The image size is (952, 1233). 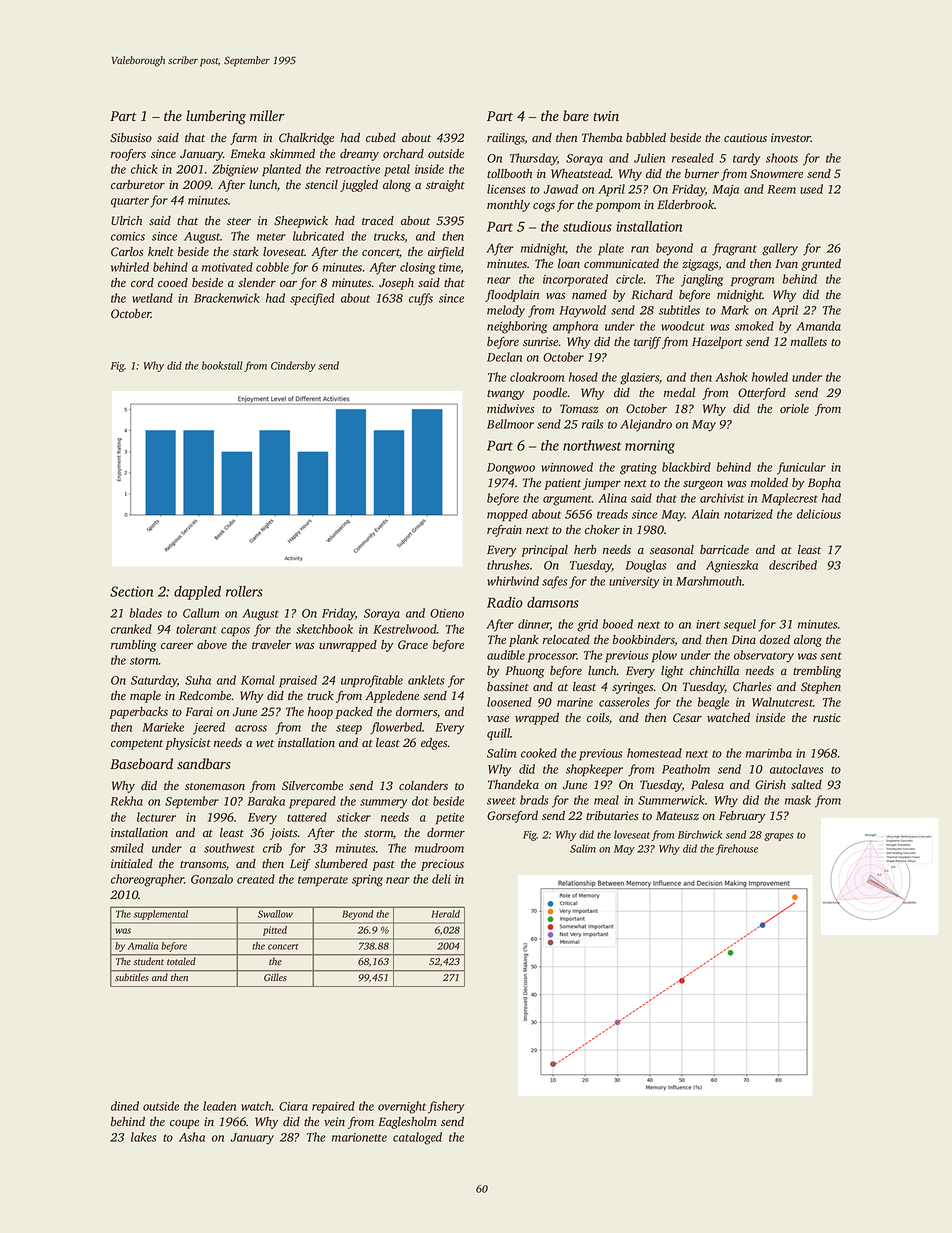 What do you see at coordinates (769, 753) in the screenshot?
I see `marimba` at bounding box center [769, 753].
